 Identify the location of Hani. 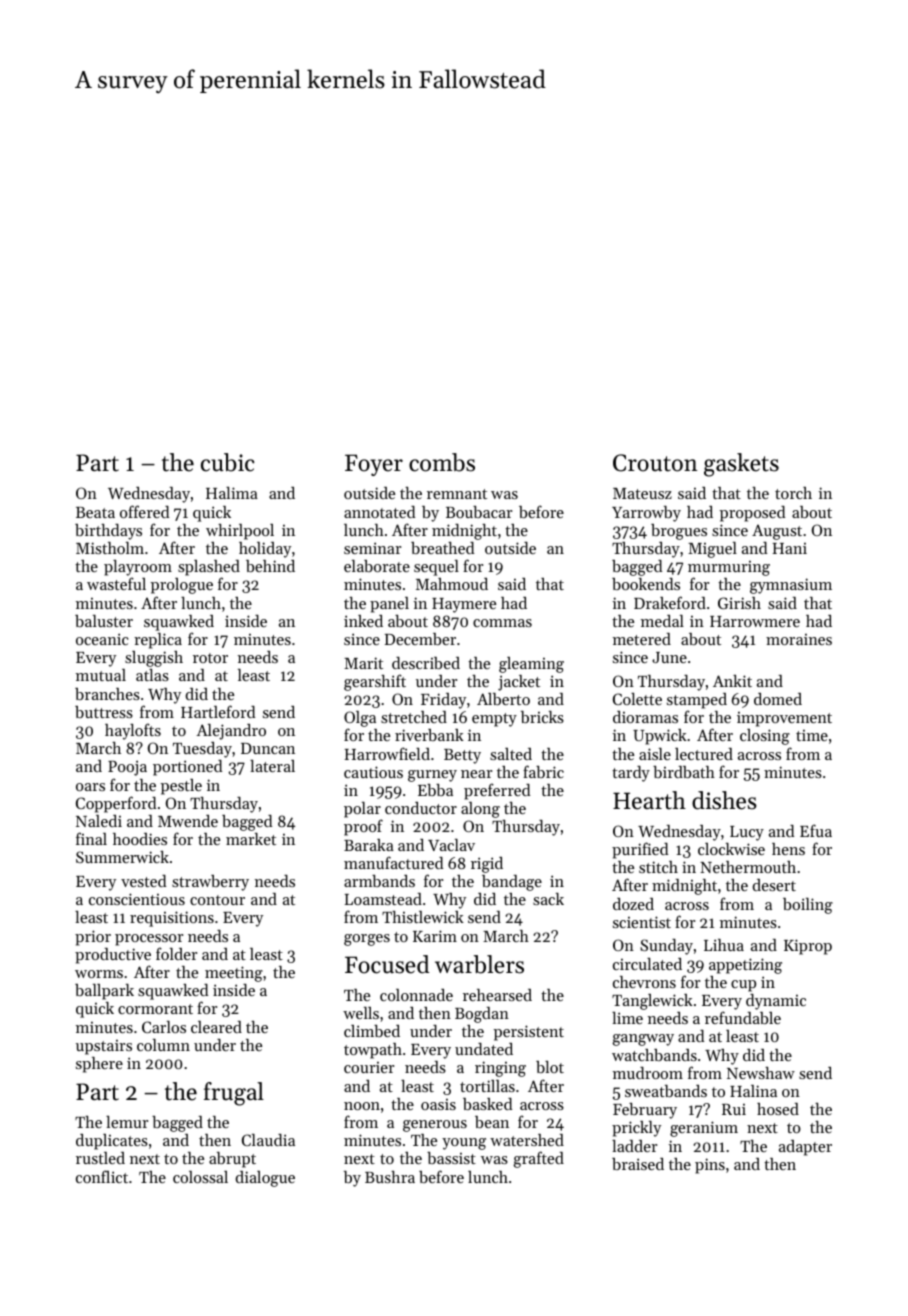
(790, 548).
